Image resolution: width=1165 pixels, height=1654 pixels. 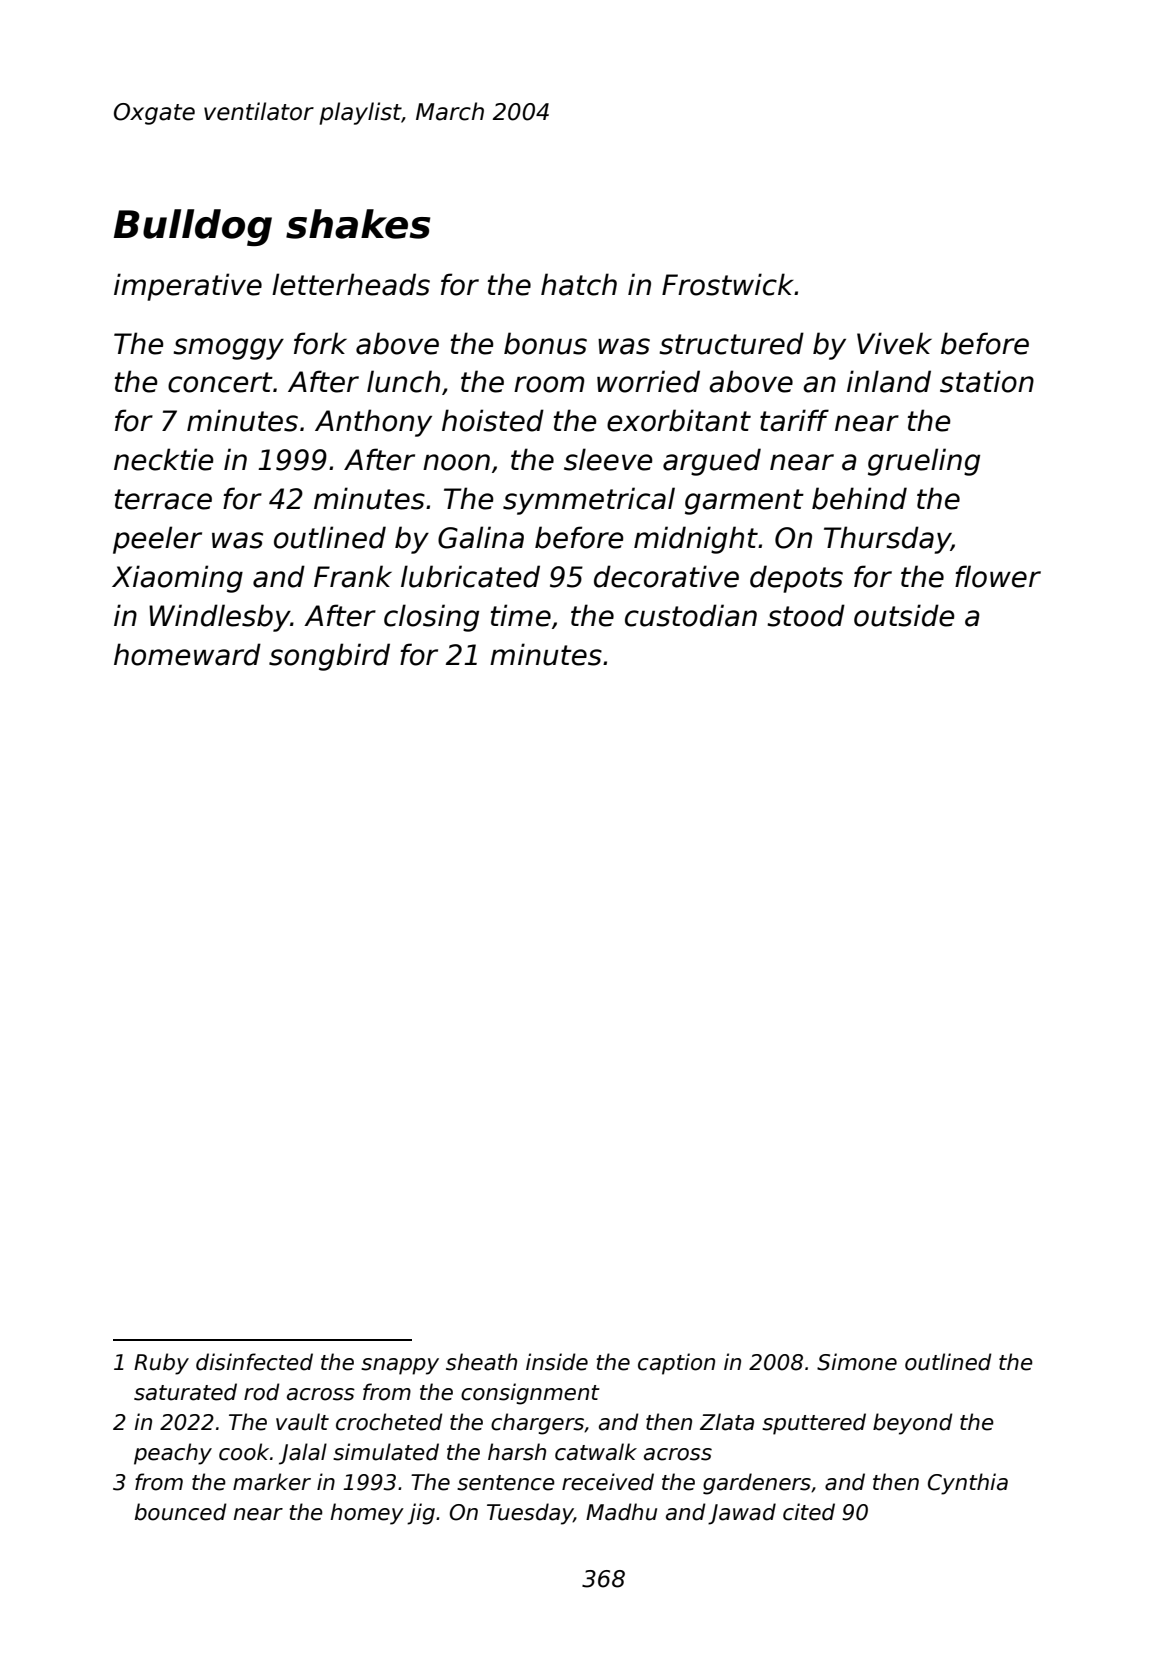 What do you see at coordinates (193, 227) in the page?
I see `Bulldog` at bounding box center [193, 227].
